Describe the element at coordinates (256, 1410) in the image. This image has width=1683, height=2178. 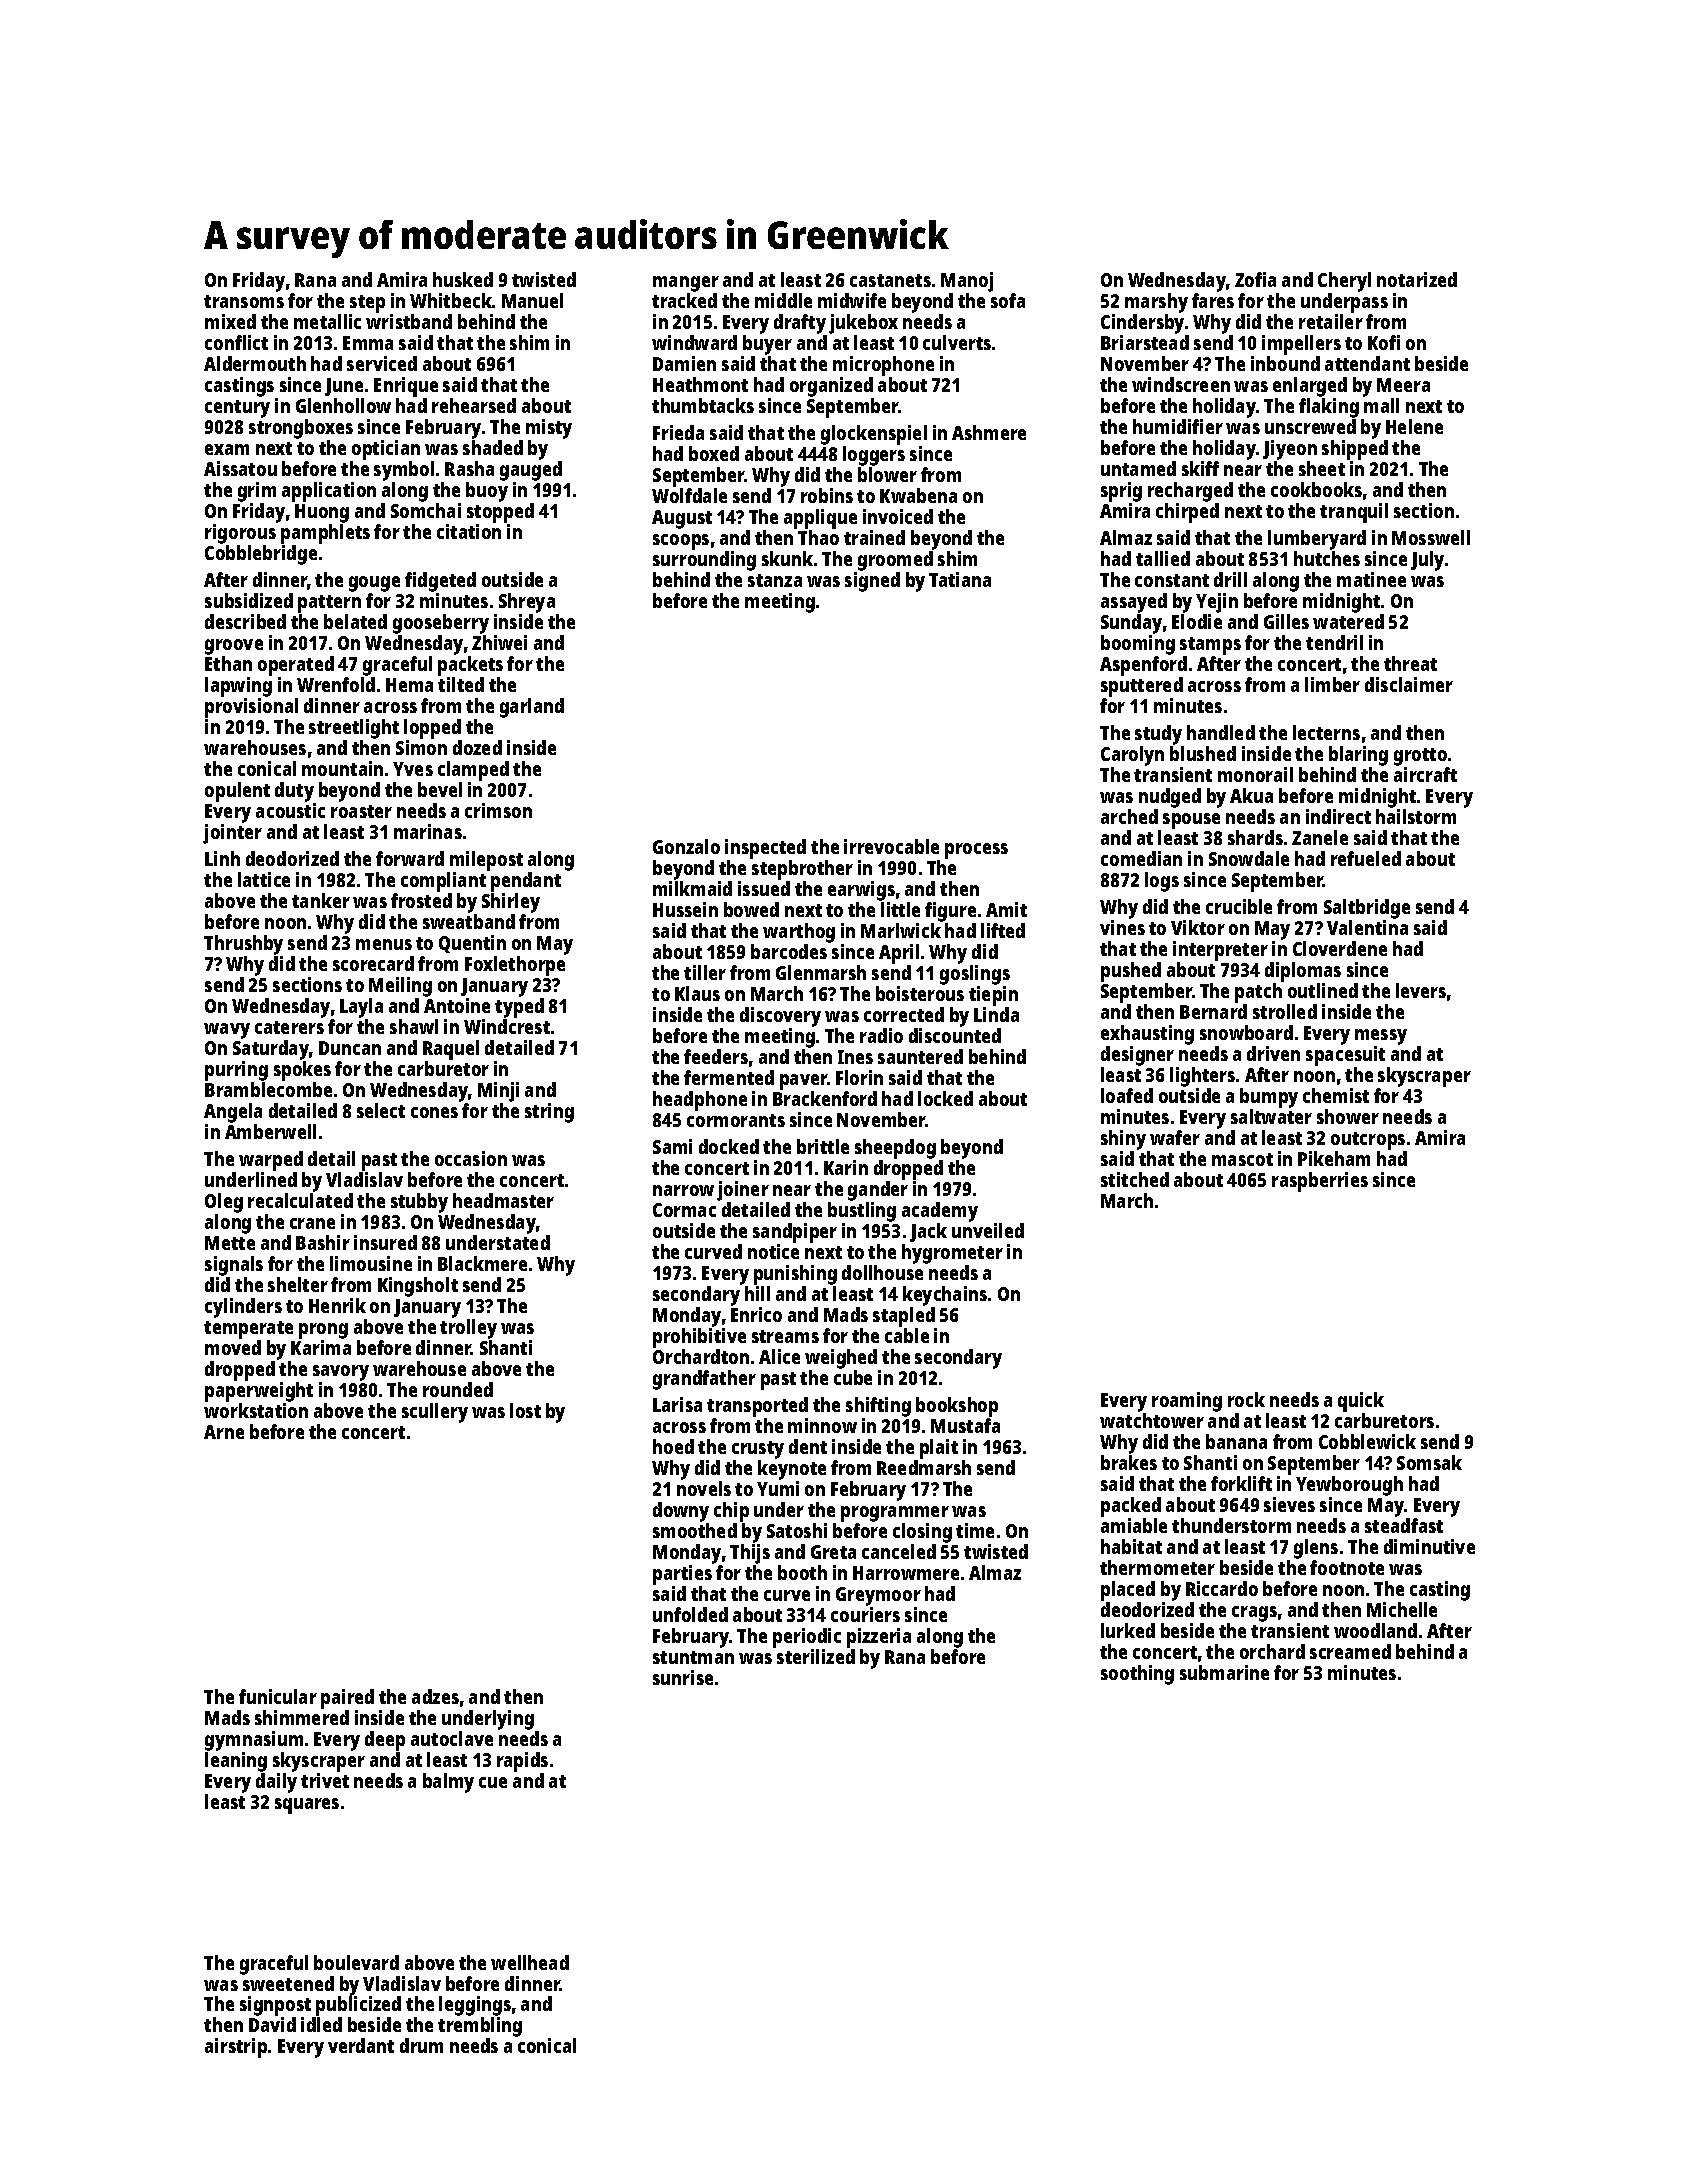
I see `workstation` at that location.
